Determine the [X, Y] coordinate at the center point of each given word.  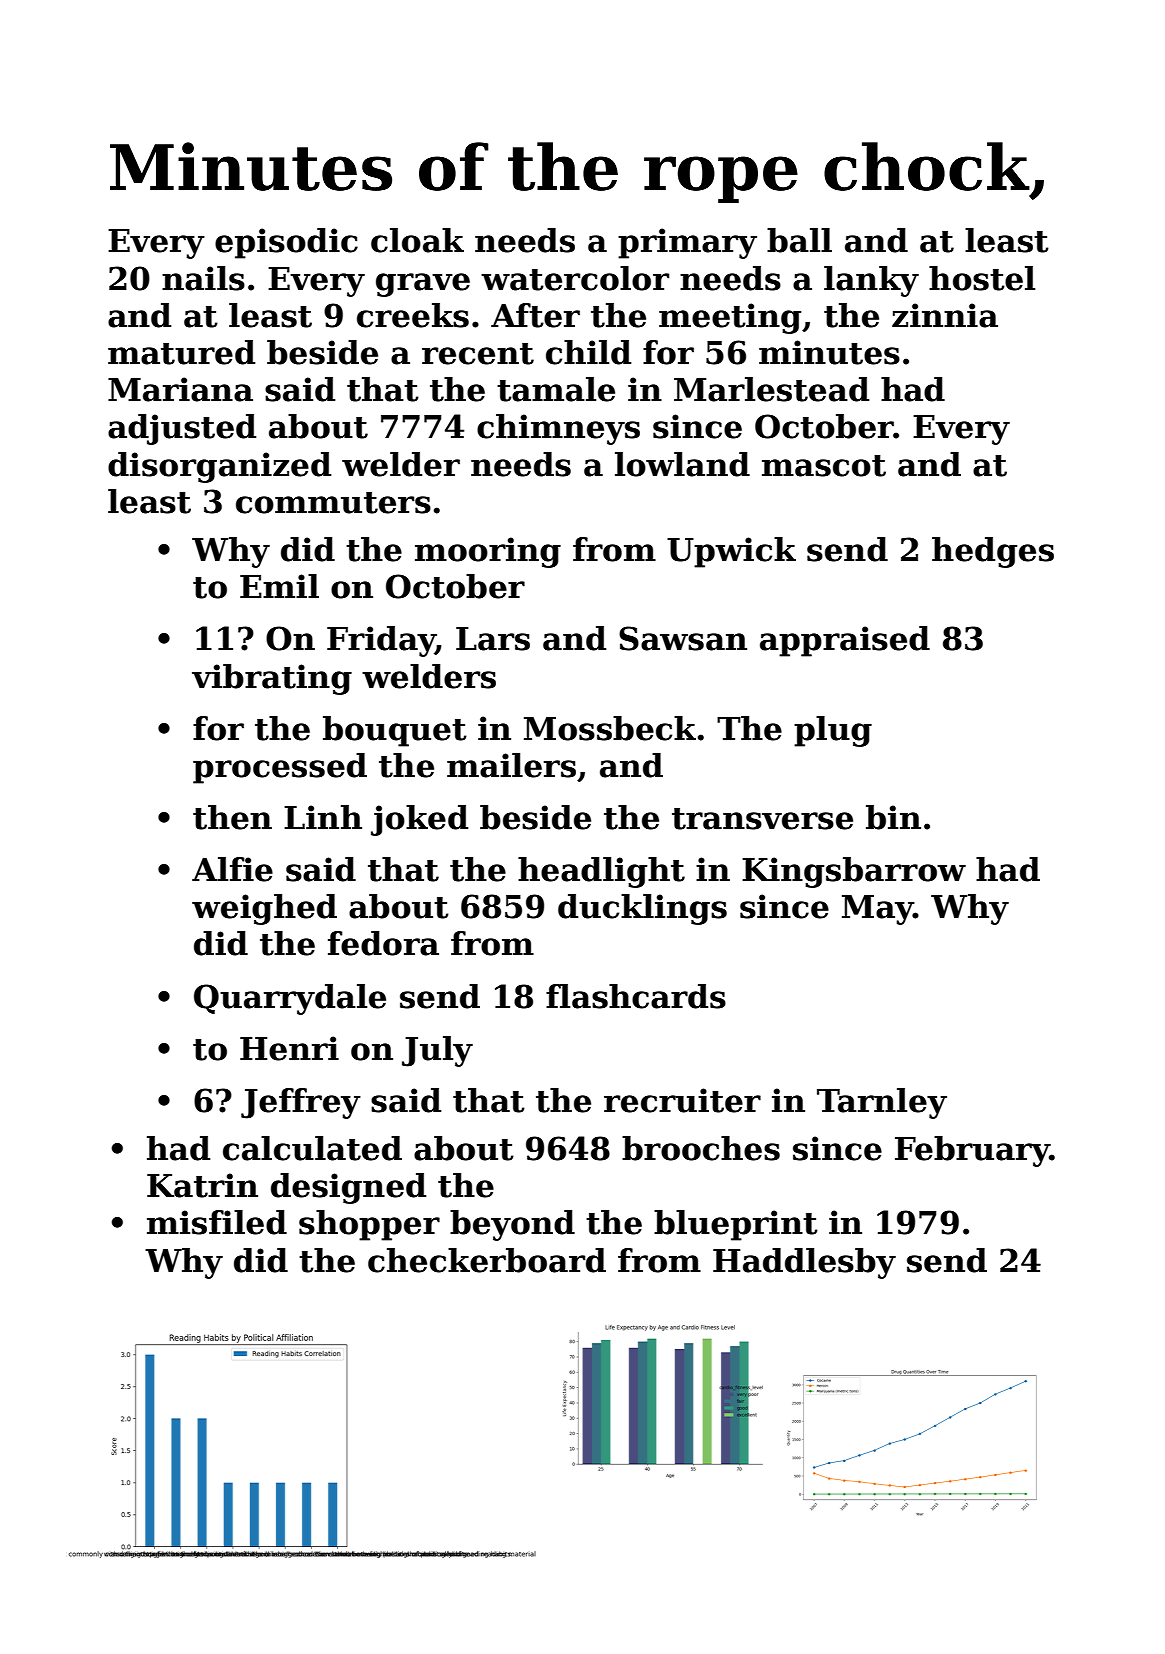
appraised [845, 641]
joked [419, 820]
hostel [982, 278]
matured [181, 352]
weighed [264, 909]
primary [687, 243]
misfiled [217, 1222]
